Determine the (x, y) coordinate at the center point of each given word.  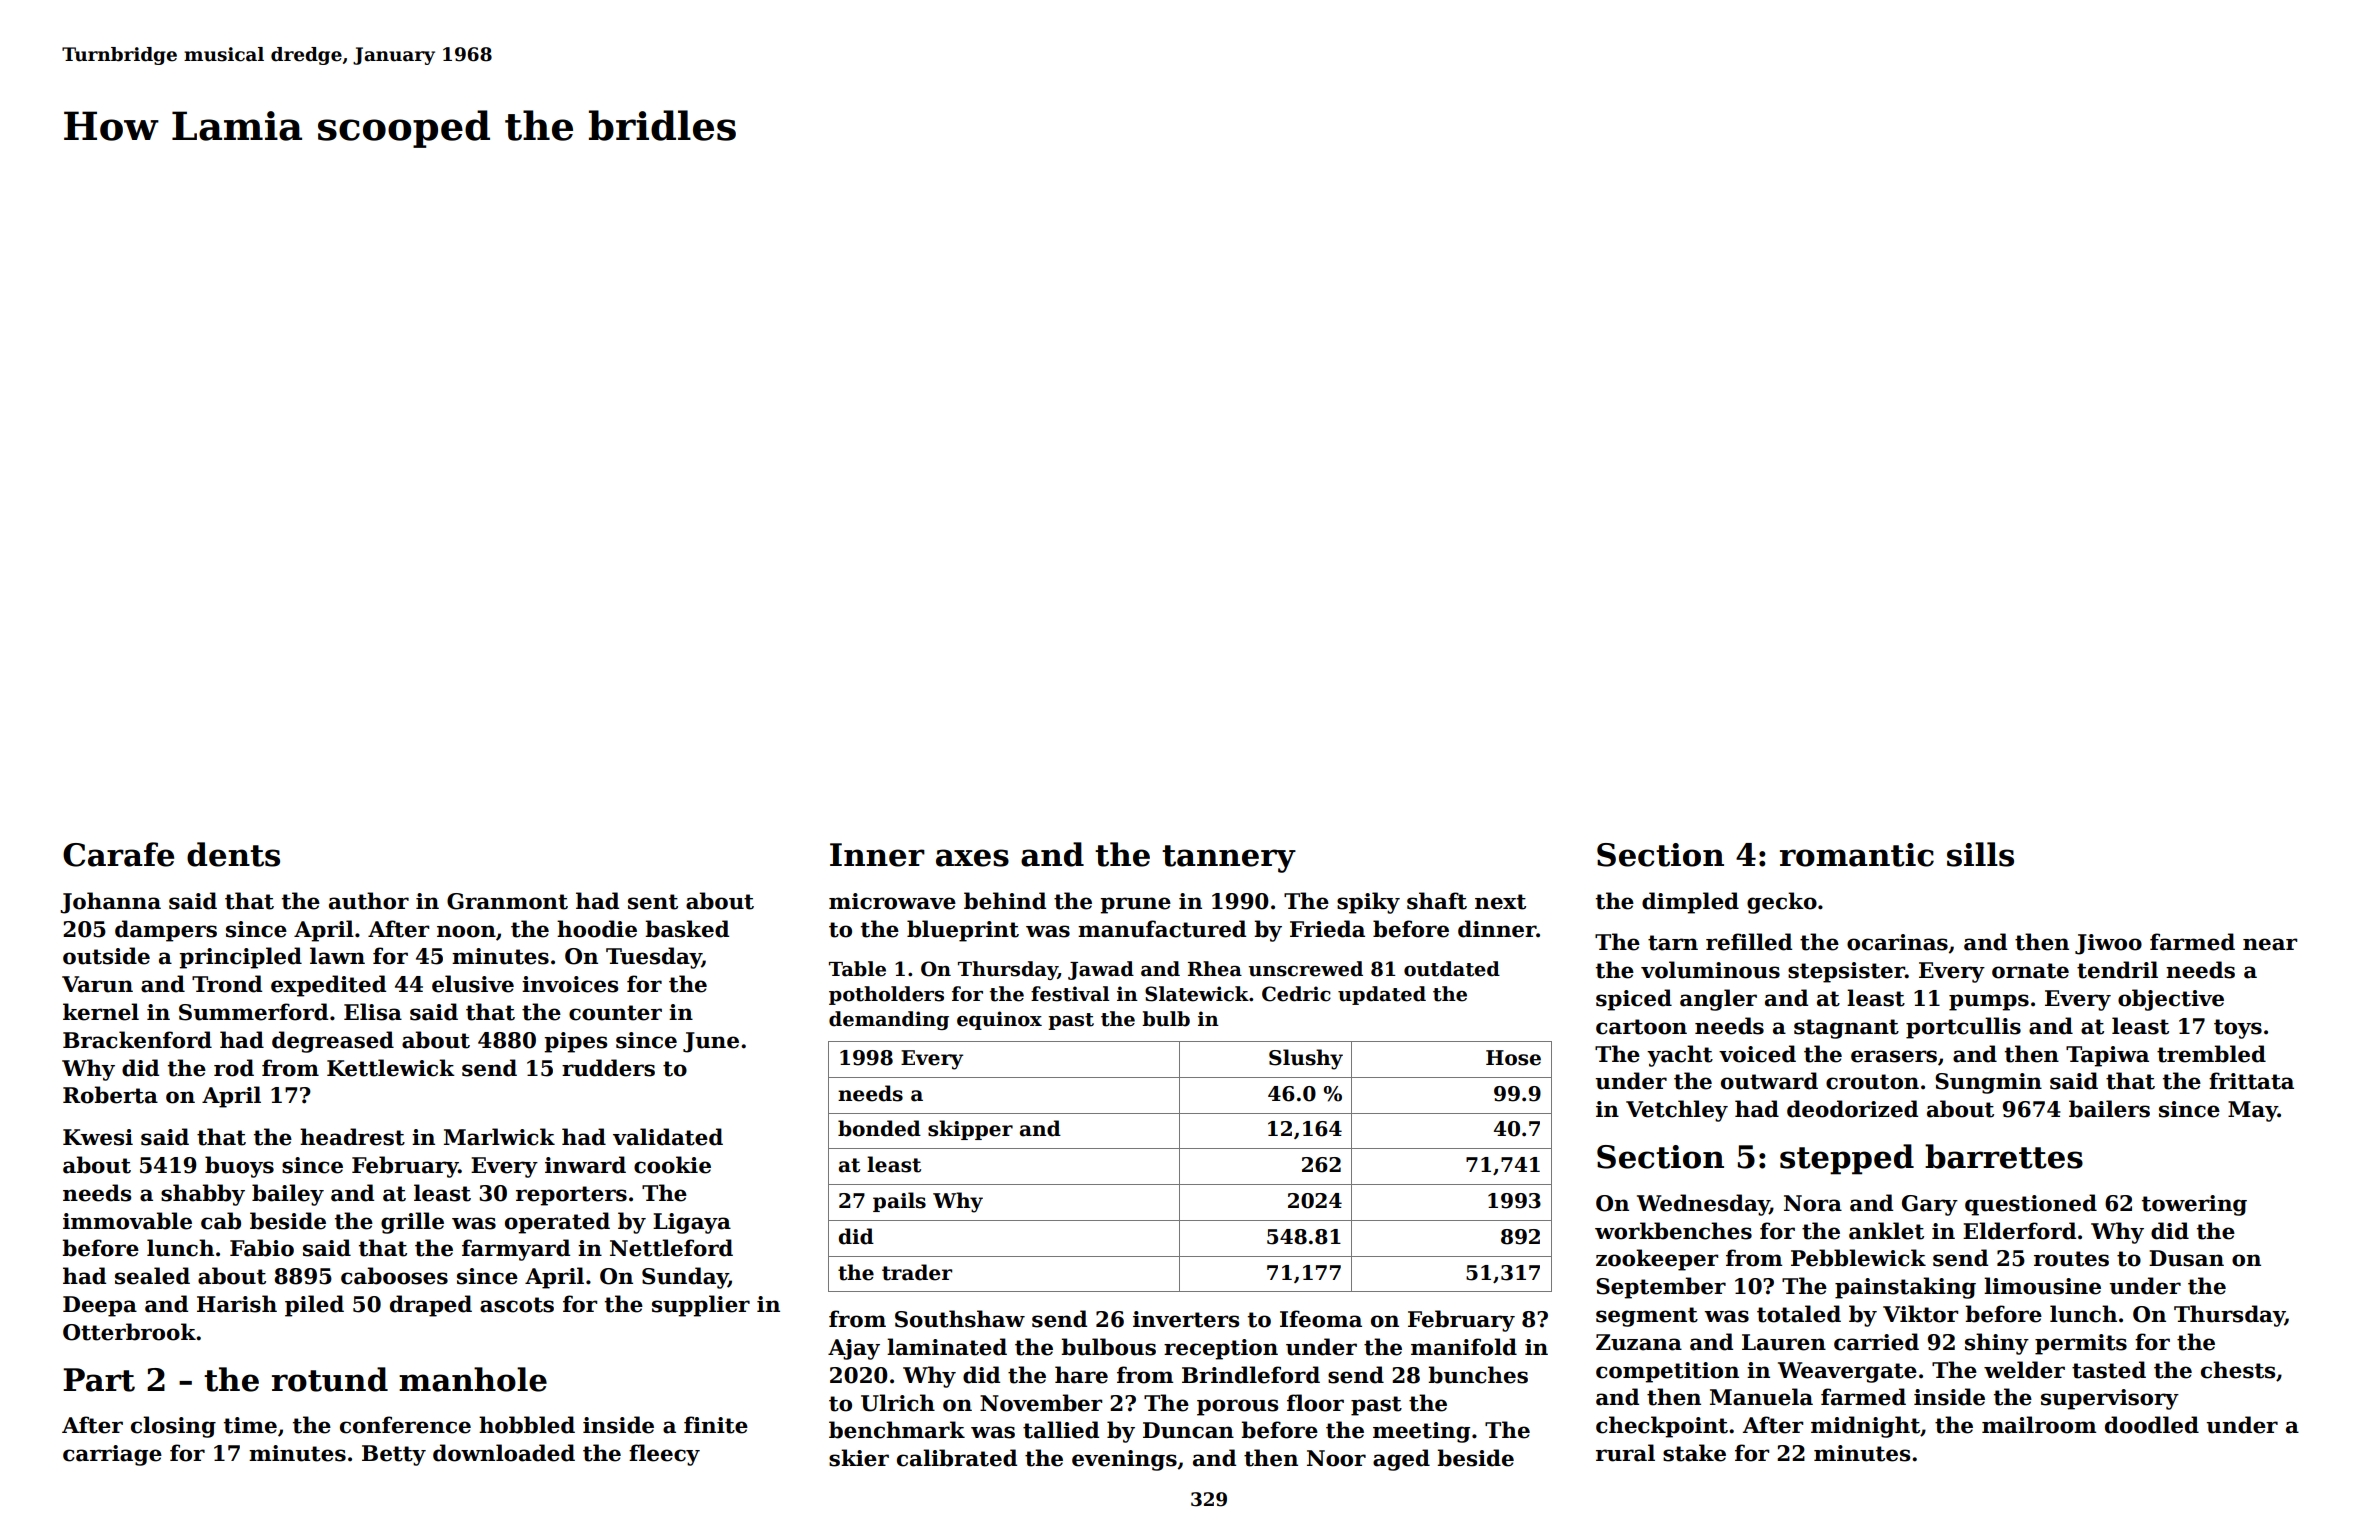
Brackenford (137, 1040)
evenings (1124, 1460)
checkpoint (1662, 1427)
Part (99, 1380)
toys (2238, 1029)
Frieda (1327, 929)
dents (233, 854)
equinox (999, 1020)
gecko (1782, 903)
